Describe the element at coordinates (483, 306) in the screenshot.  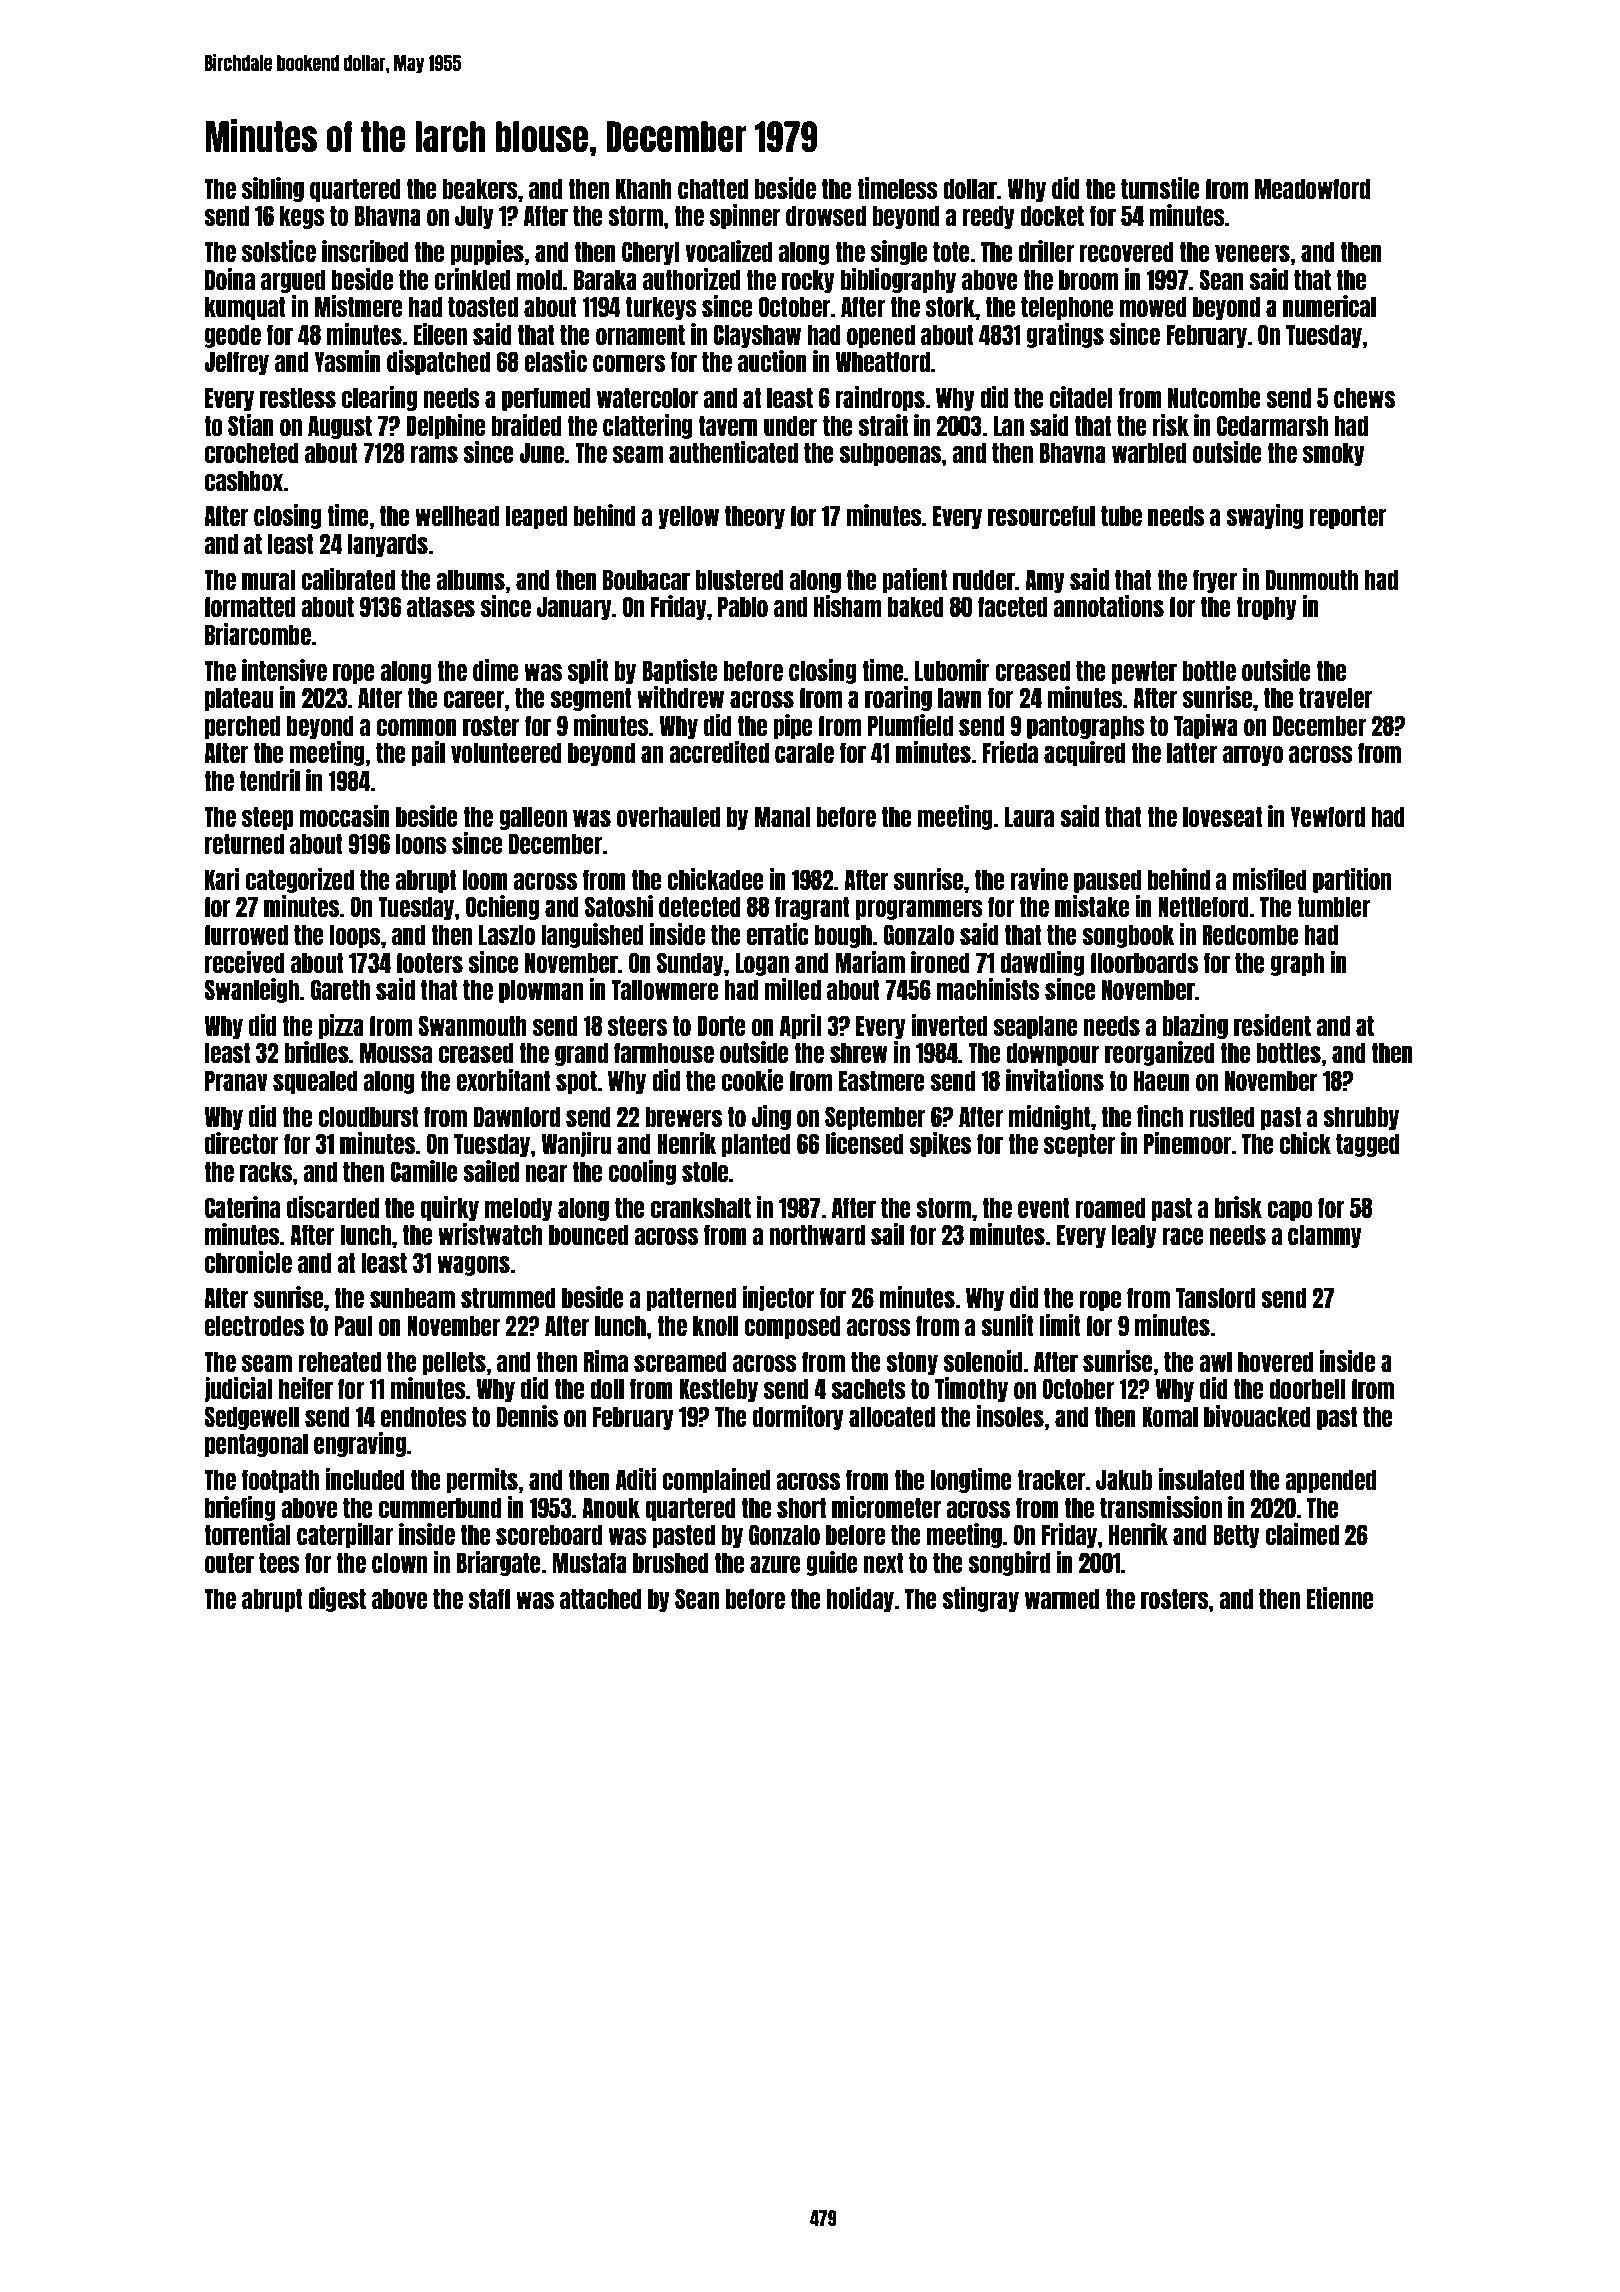
I see `toasted` at that location.
